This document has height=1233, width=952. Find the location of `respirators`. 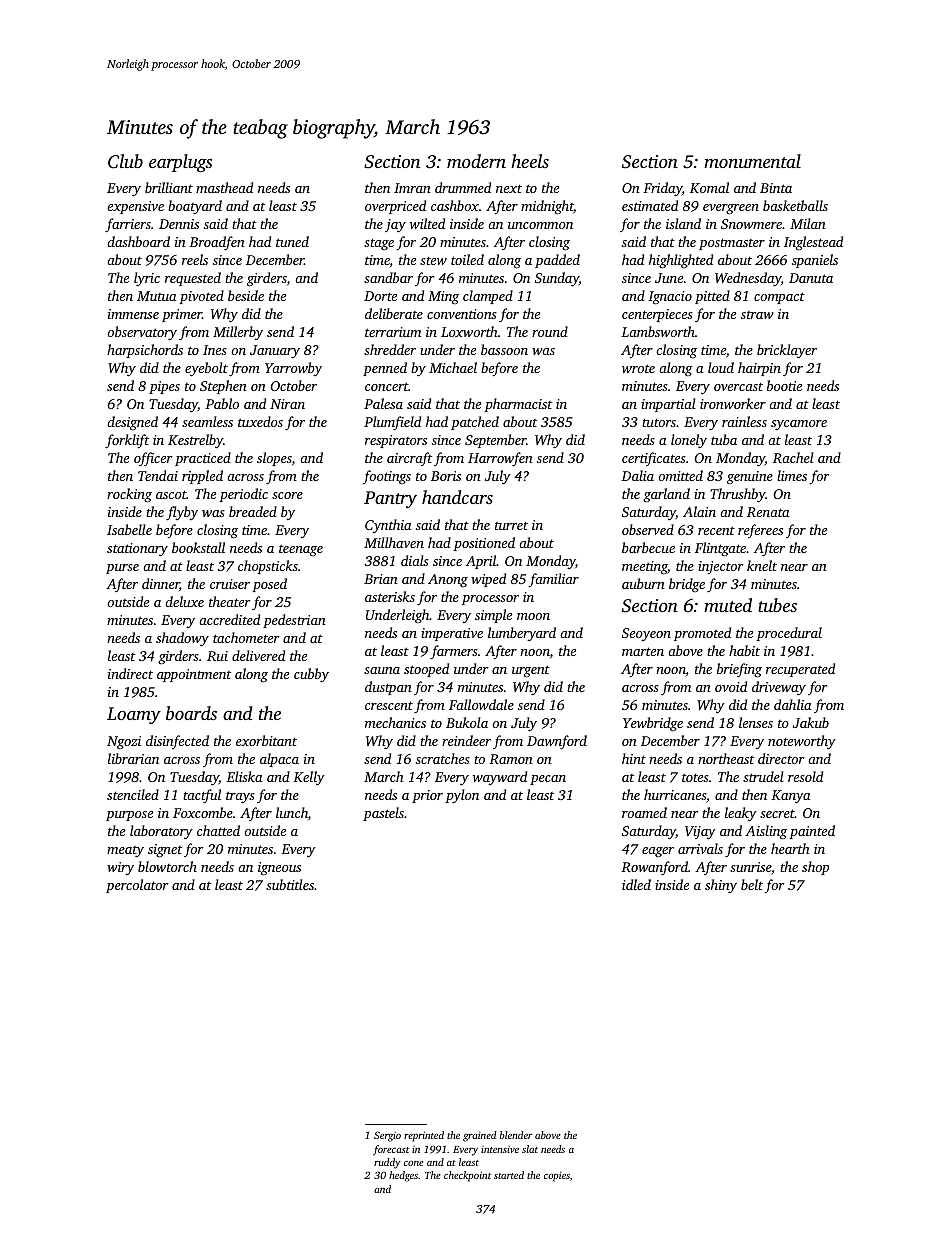

respirators is located at coordinates (396, 441).
